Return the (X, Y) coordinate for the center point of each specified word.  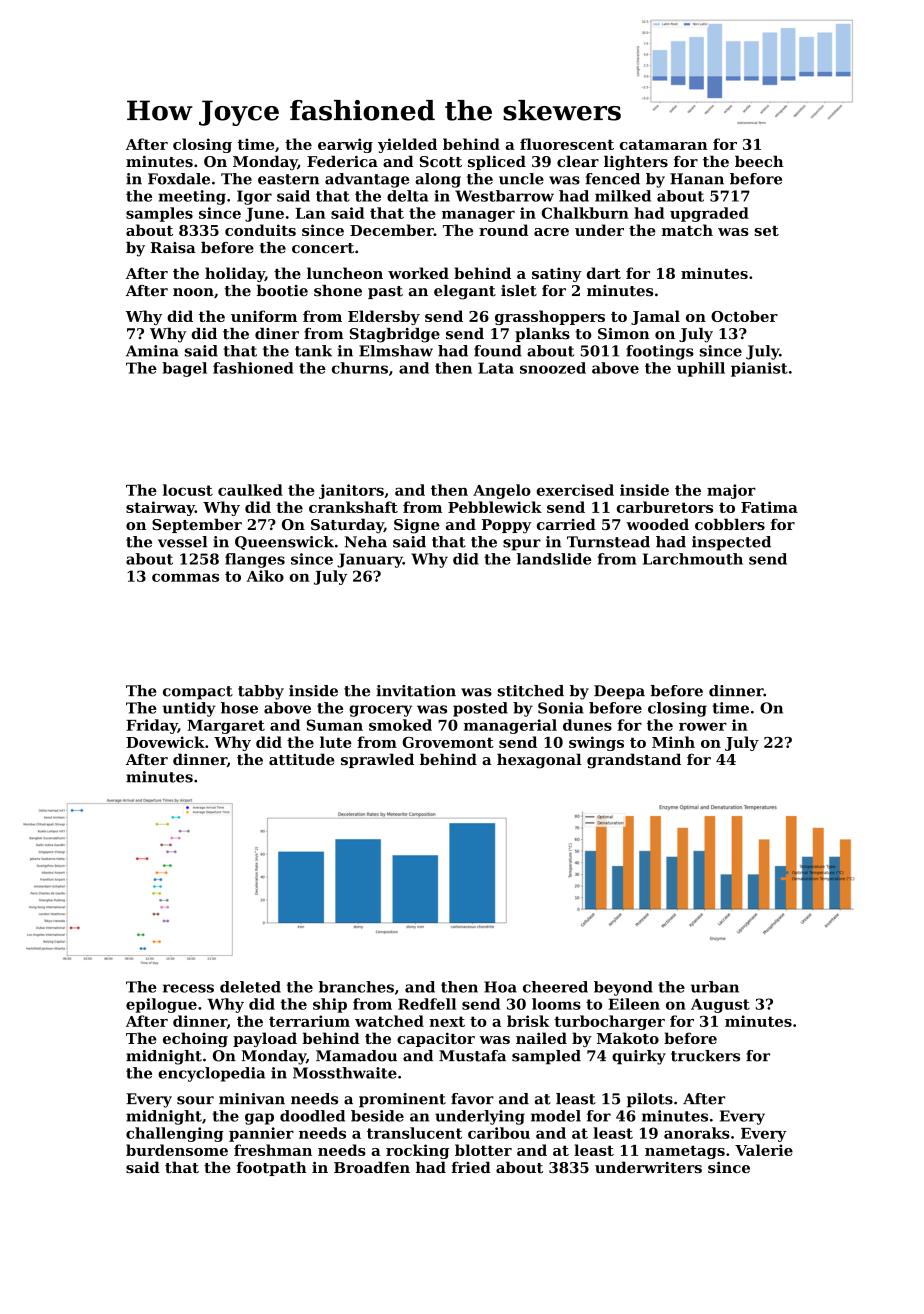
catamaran (664, 144)
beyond (623, 988)
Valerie (764, 1150)
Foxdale (179, 179)
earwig (345, 145)
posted (480, 709)
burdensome (177, 1150)
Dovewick (165, 742)
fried (471, 1167)
